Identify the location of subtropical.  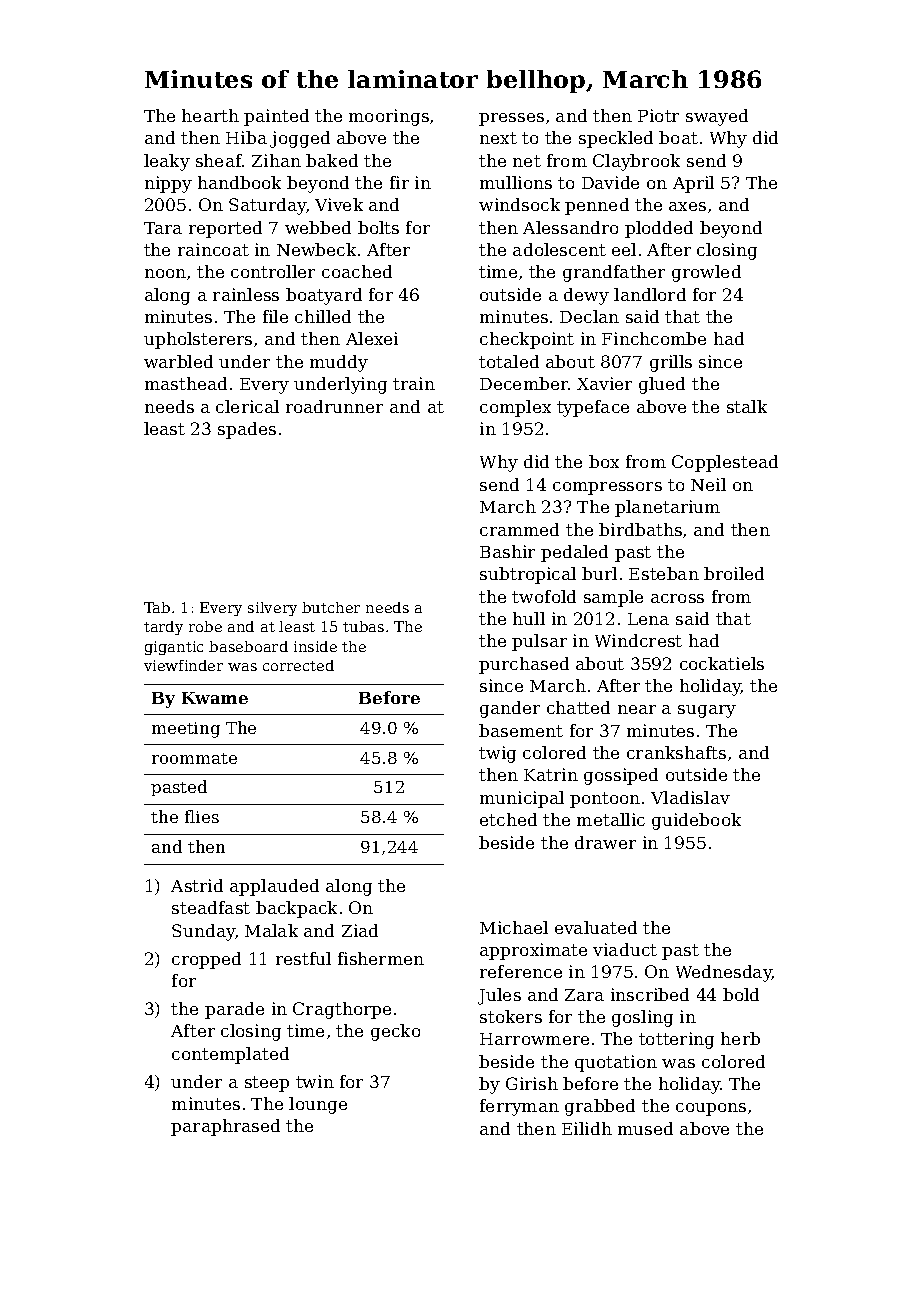
(528, 575).
